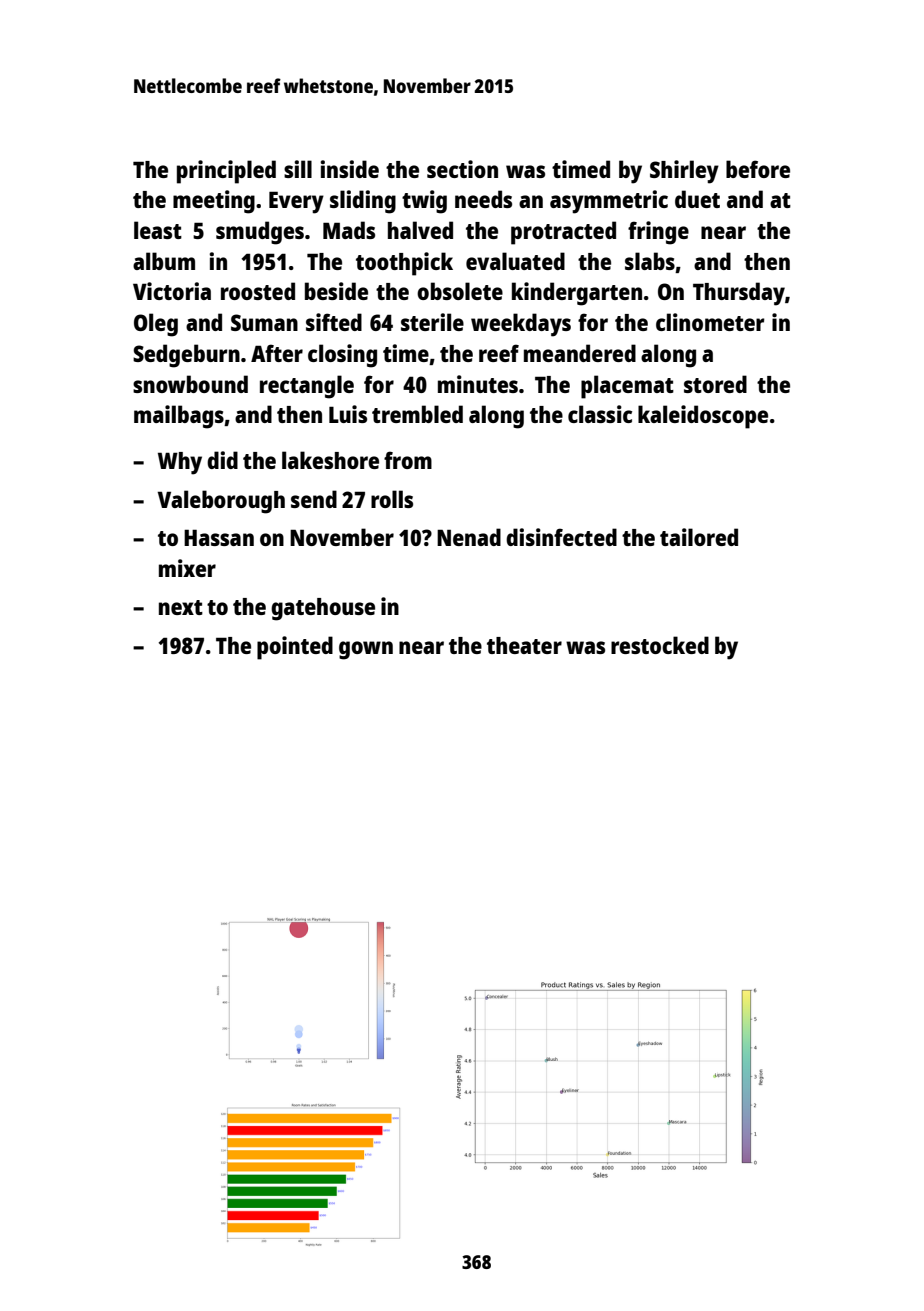 This document has width=924, height=1311. What do you see at coordinates (697, 199) in the document?
I see `duet` at bounding box center [697, 199].
